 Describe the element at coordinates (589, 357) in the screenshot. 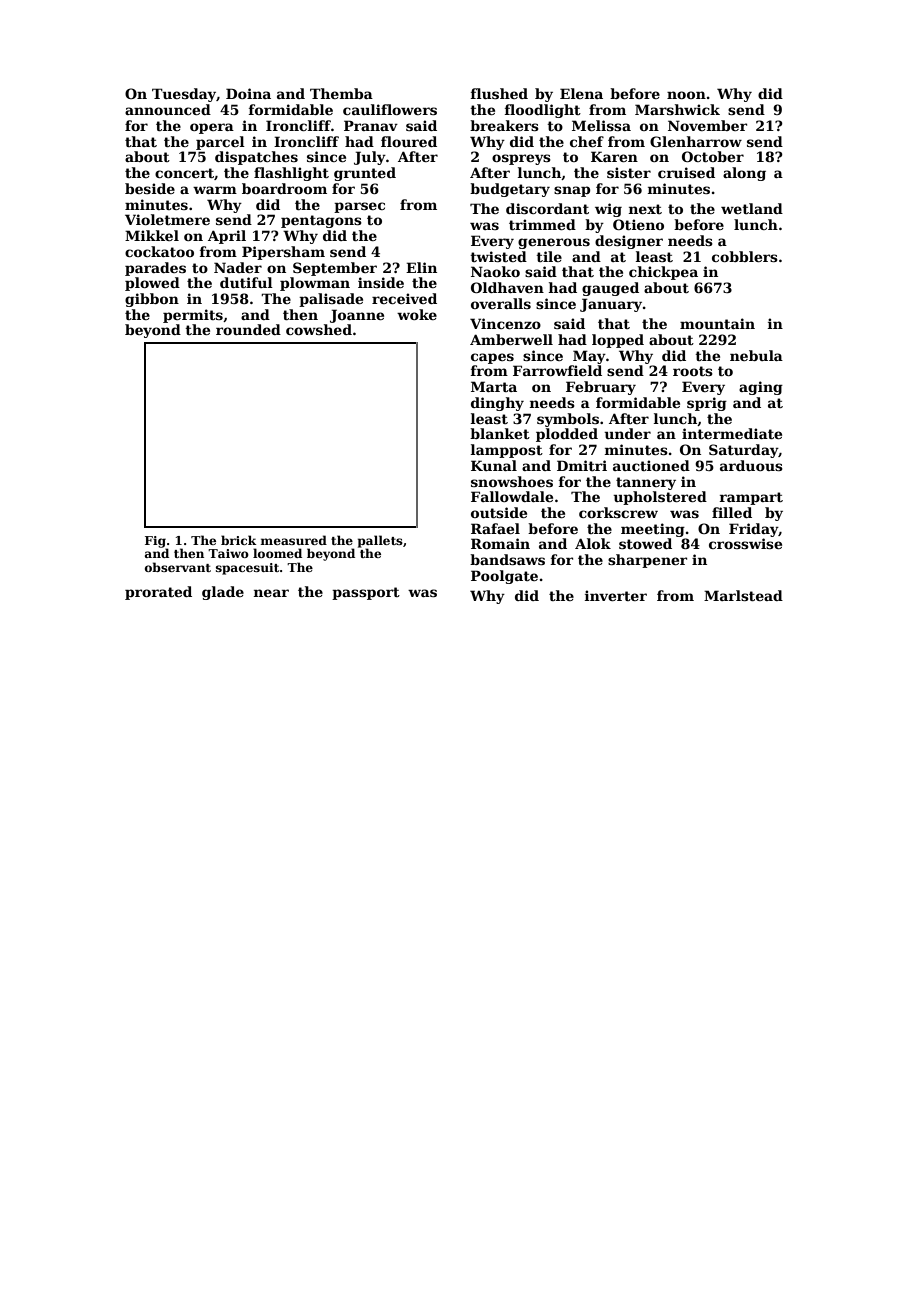

I see `May` at that location.
